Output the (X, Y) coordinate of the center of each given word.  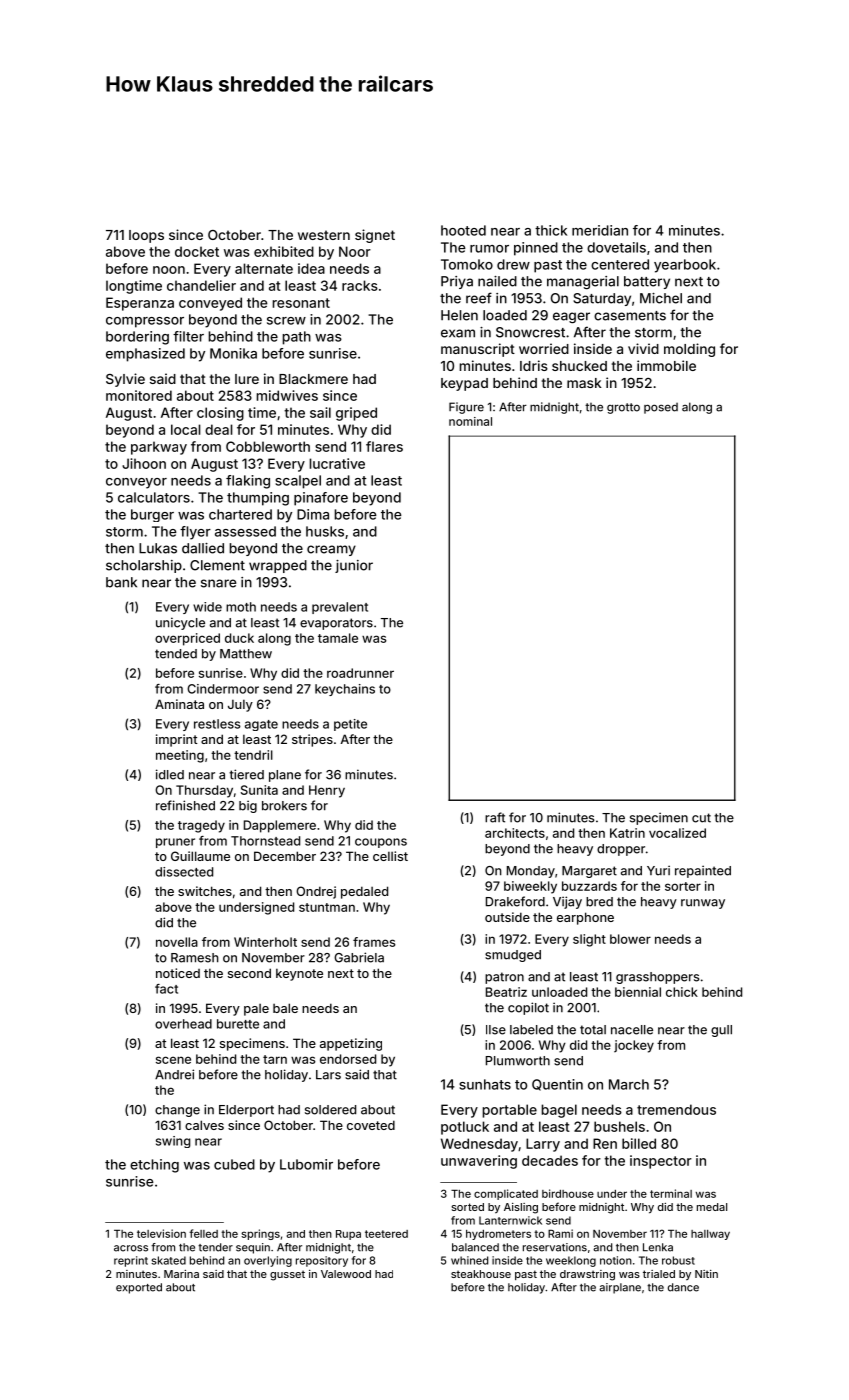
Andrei (174, 1074)
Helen (459, 315)
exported (139, 1288)
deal (219, 429)
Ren (605, 1143)
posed (661, 408)
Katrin (627, 833)
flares (384, 446)
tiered (246, 774)
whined (469, 1260)
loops (146, 236)
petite (350, 725)
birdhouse (568, 1193)
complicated (506, 1194)
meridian (600, 230)
